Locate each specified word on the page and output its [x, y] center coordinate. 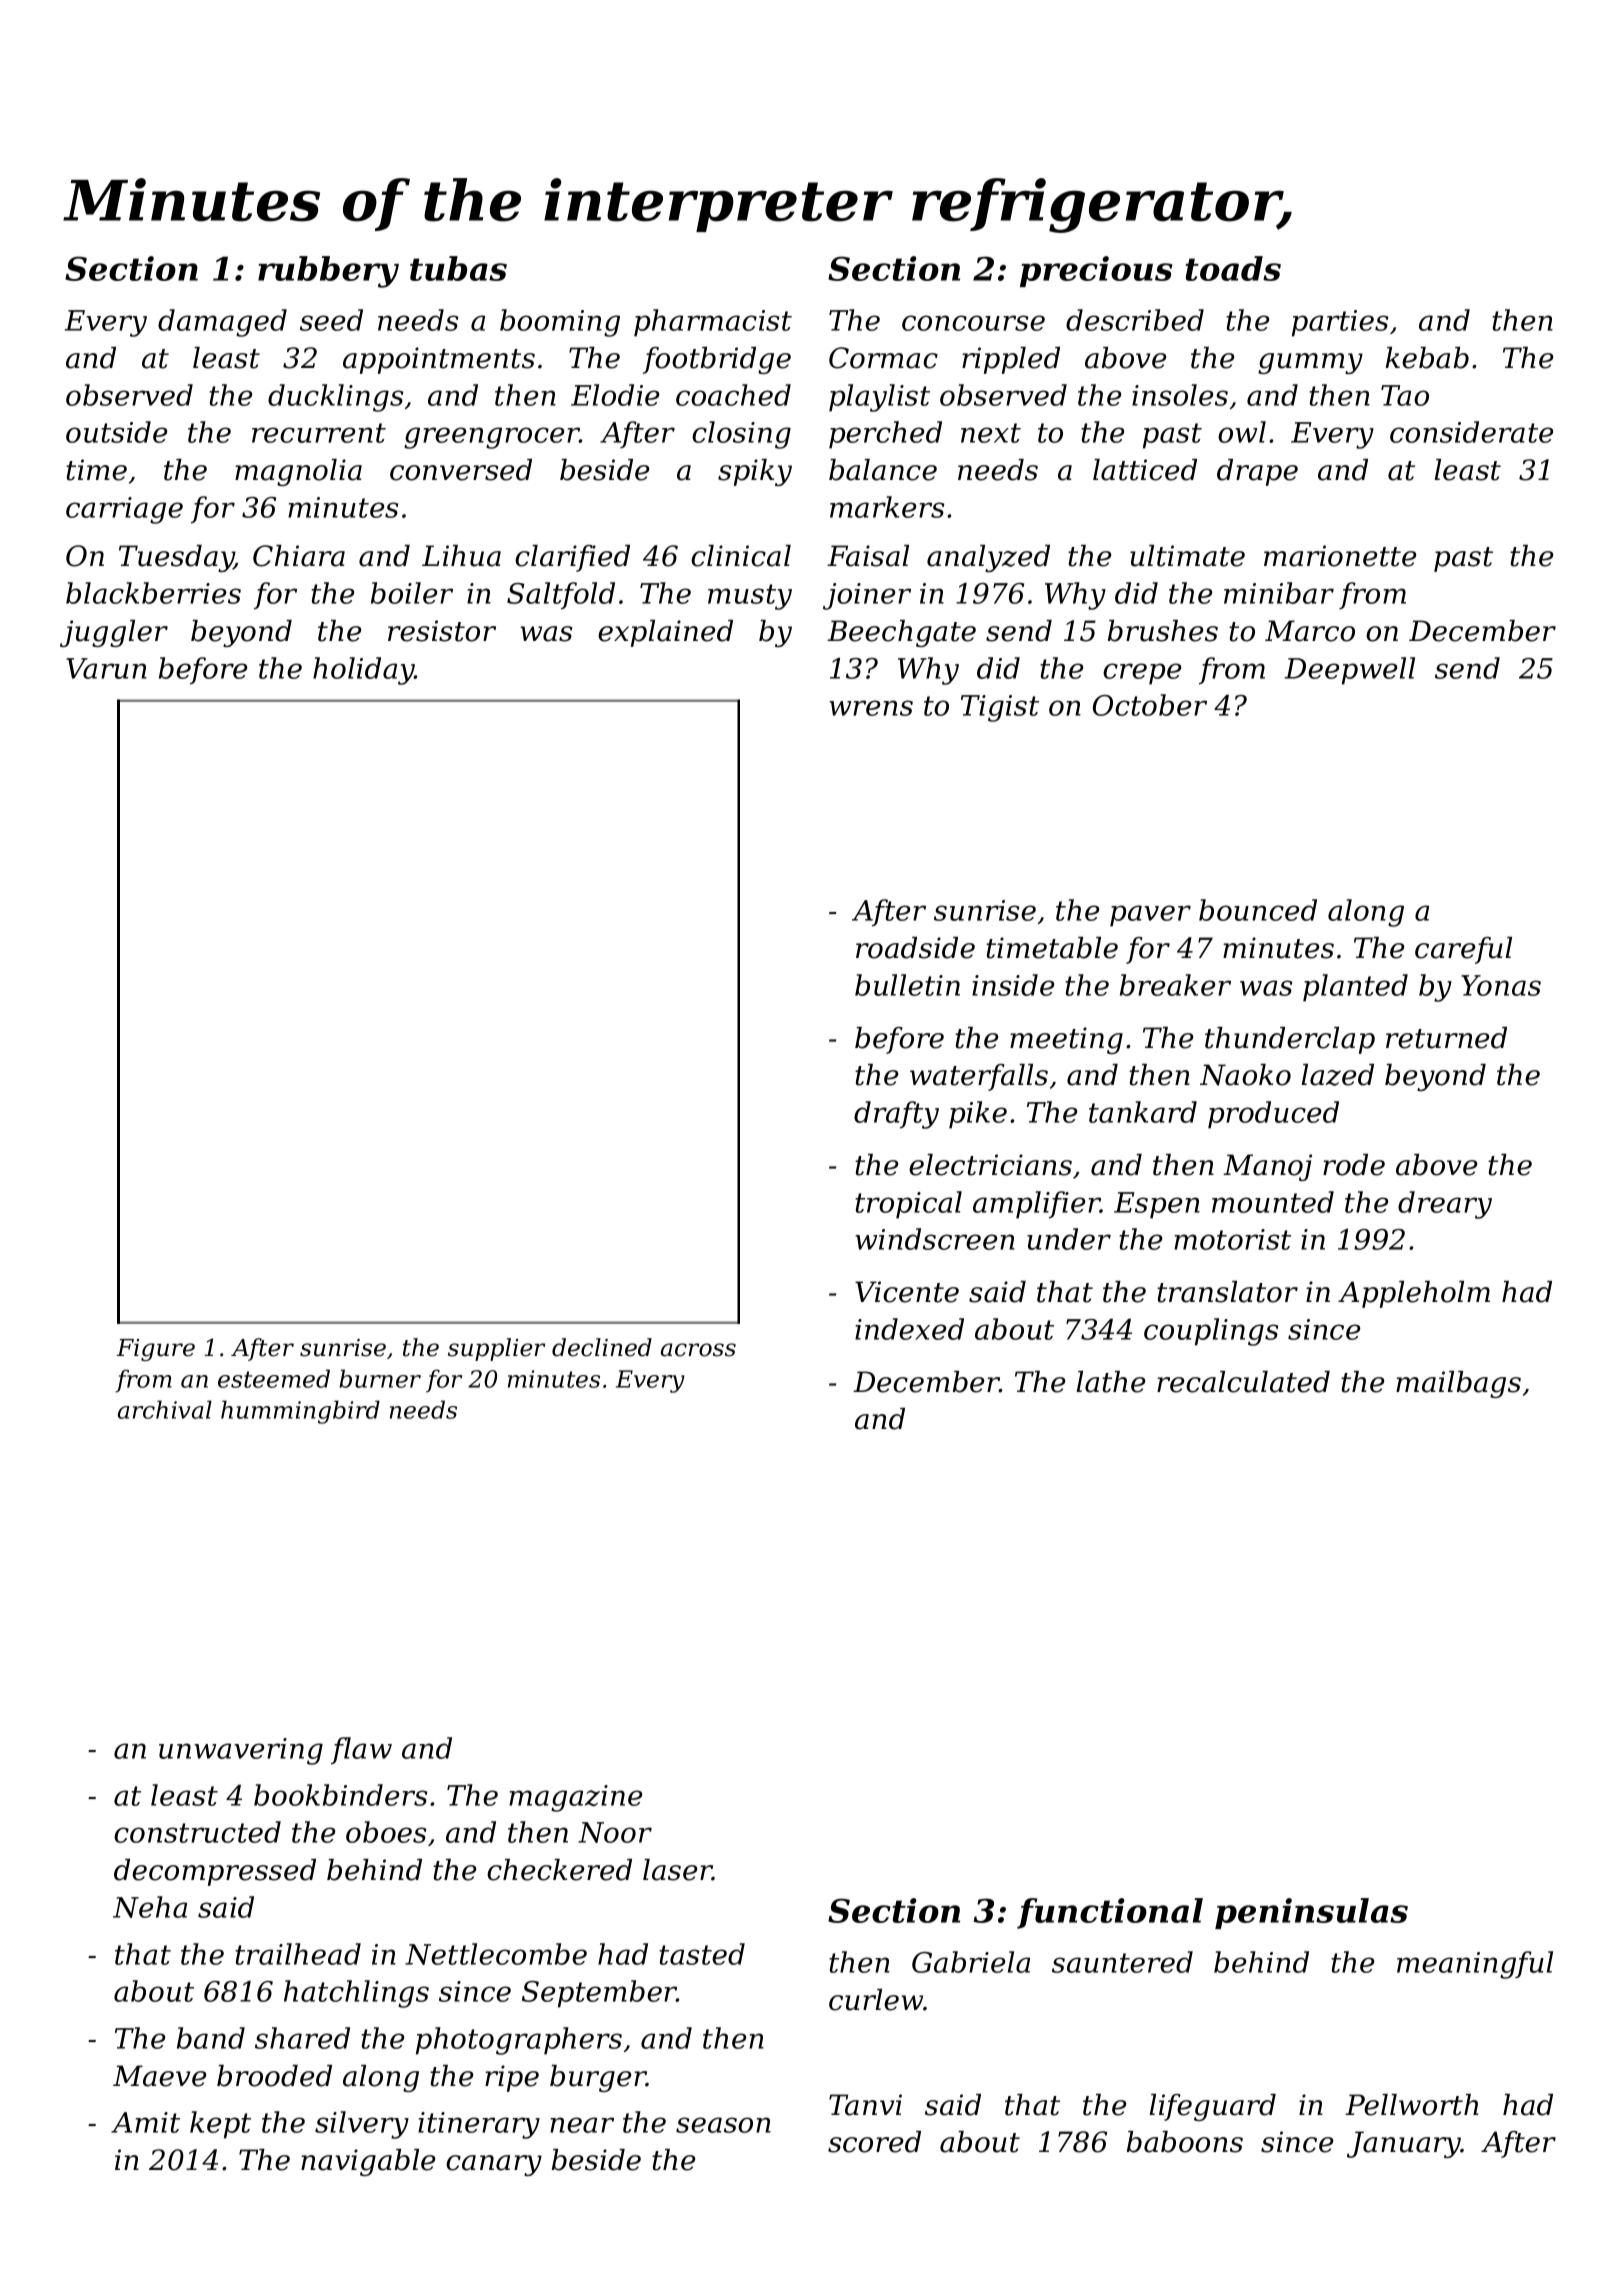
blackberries [153, 593]
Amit [145, 2122]
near [582, 2125]
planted [1355, 988]
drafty [896, 1115]
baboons [1185, 2142]
